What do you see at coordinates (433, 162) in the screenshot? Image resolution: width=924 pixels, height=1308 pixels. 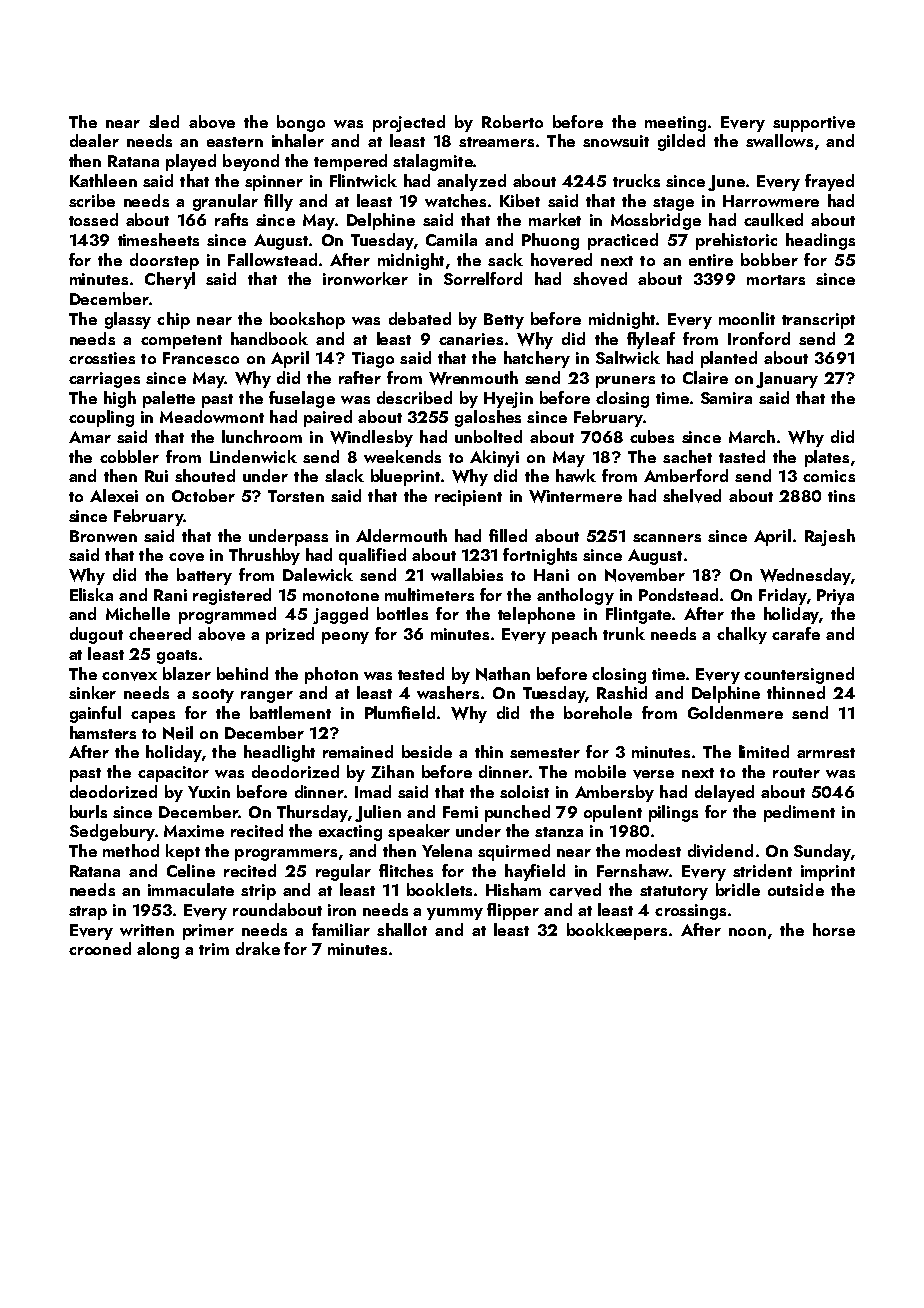 I see `stalagmite` at bounding box center [433, 162].
